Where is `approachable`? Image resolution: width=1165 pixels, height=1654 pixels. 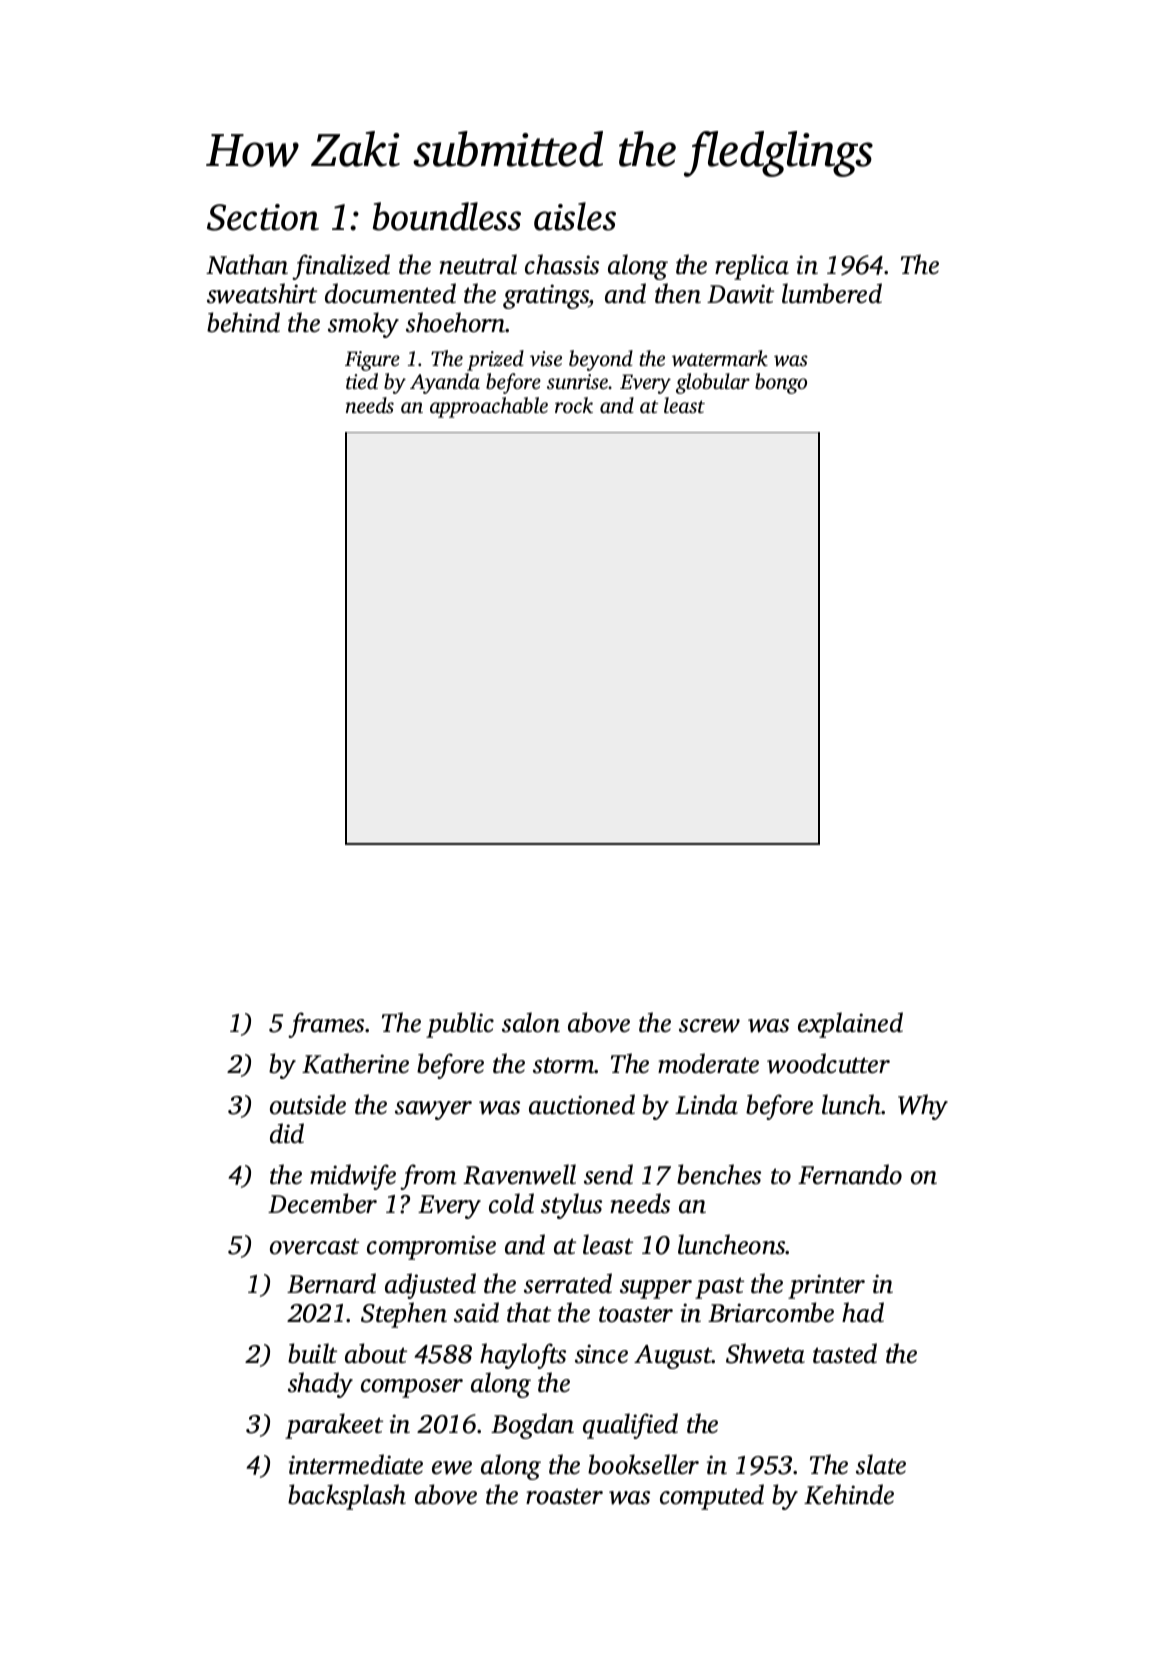
approachable is located at coordinates (489, 407).
